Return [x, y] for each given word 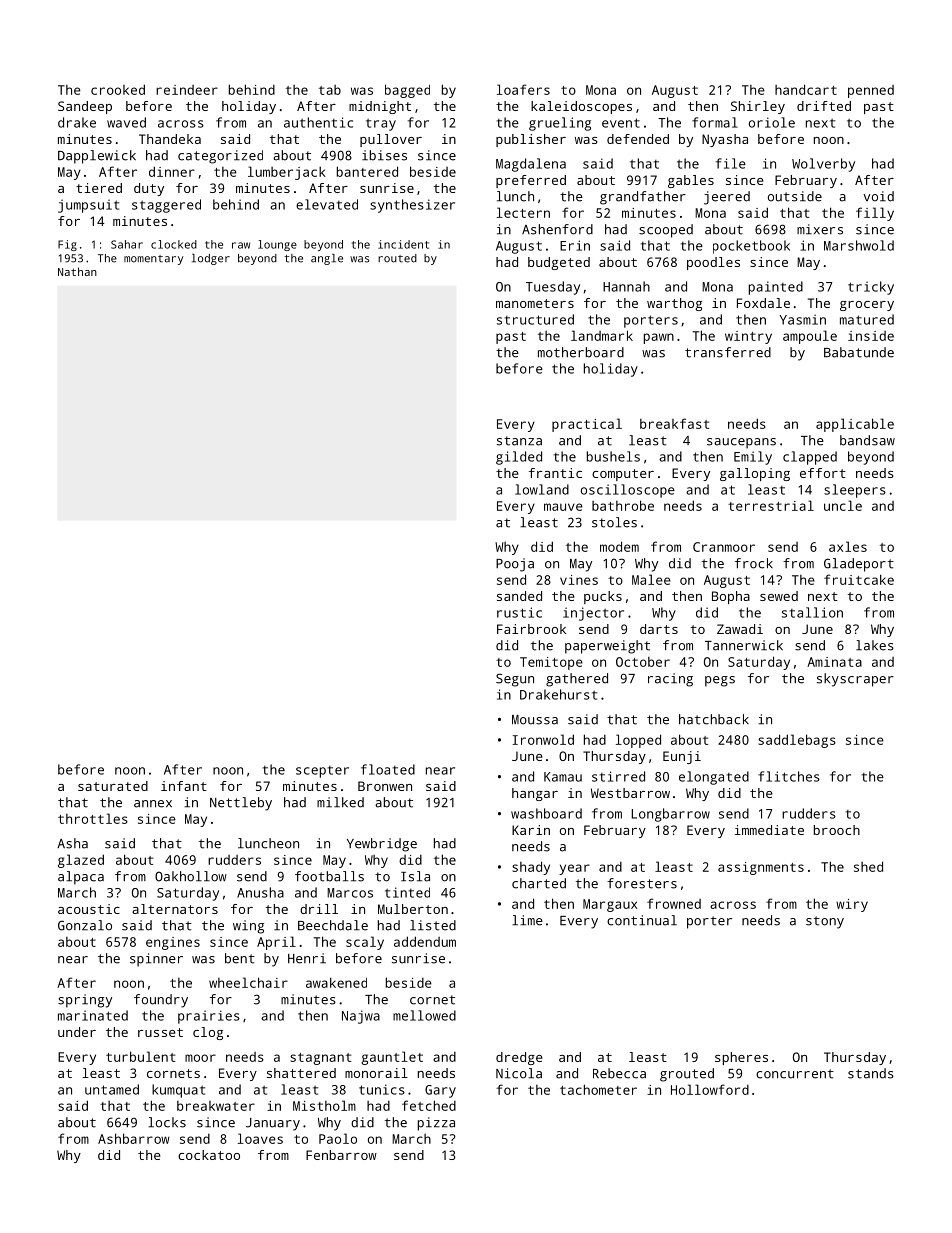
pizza [436, 1124]
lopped [638, 741]
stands [871, 1073]
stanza [519, 441]
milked [340, 802]
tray [381, 124]
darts [659, 629]
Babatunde [859, 352]
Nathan [77, 271]
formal [715, 122]
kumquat [178, 1091]
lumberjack [287, 173]
